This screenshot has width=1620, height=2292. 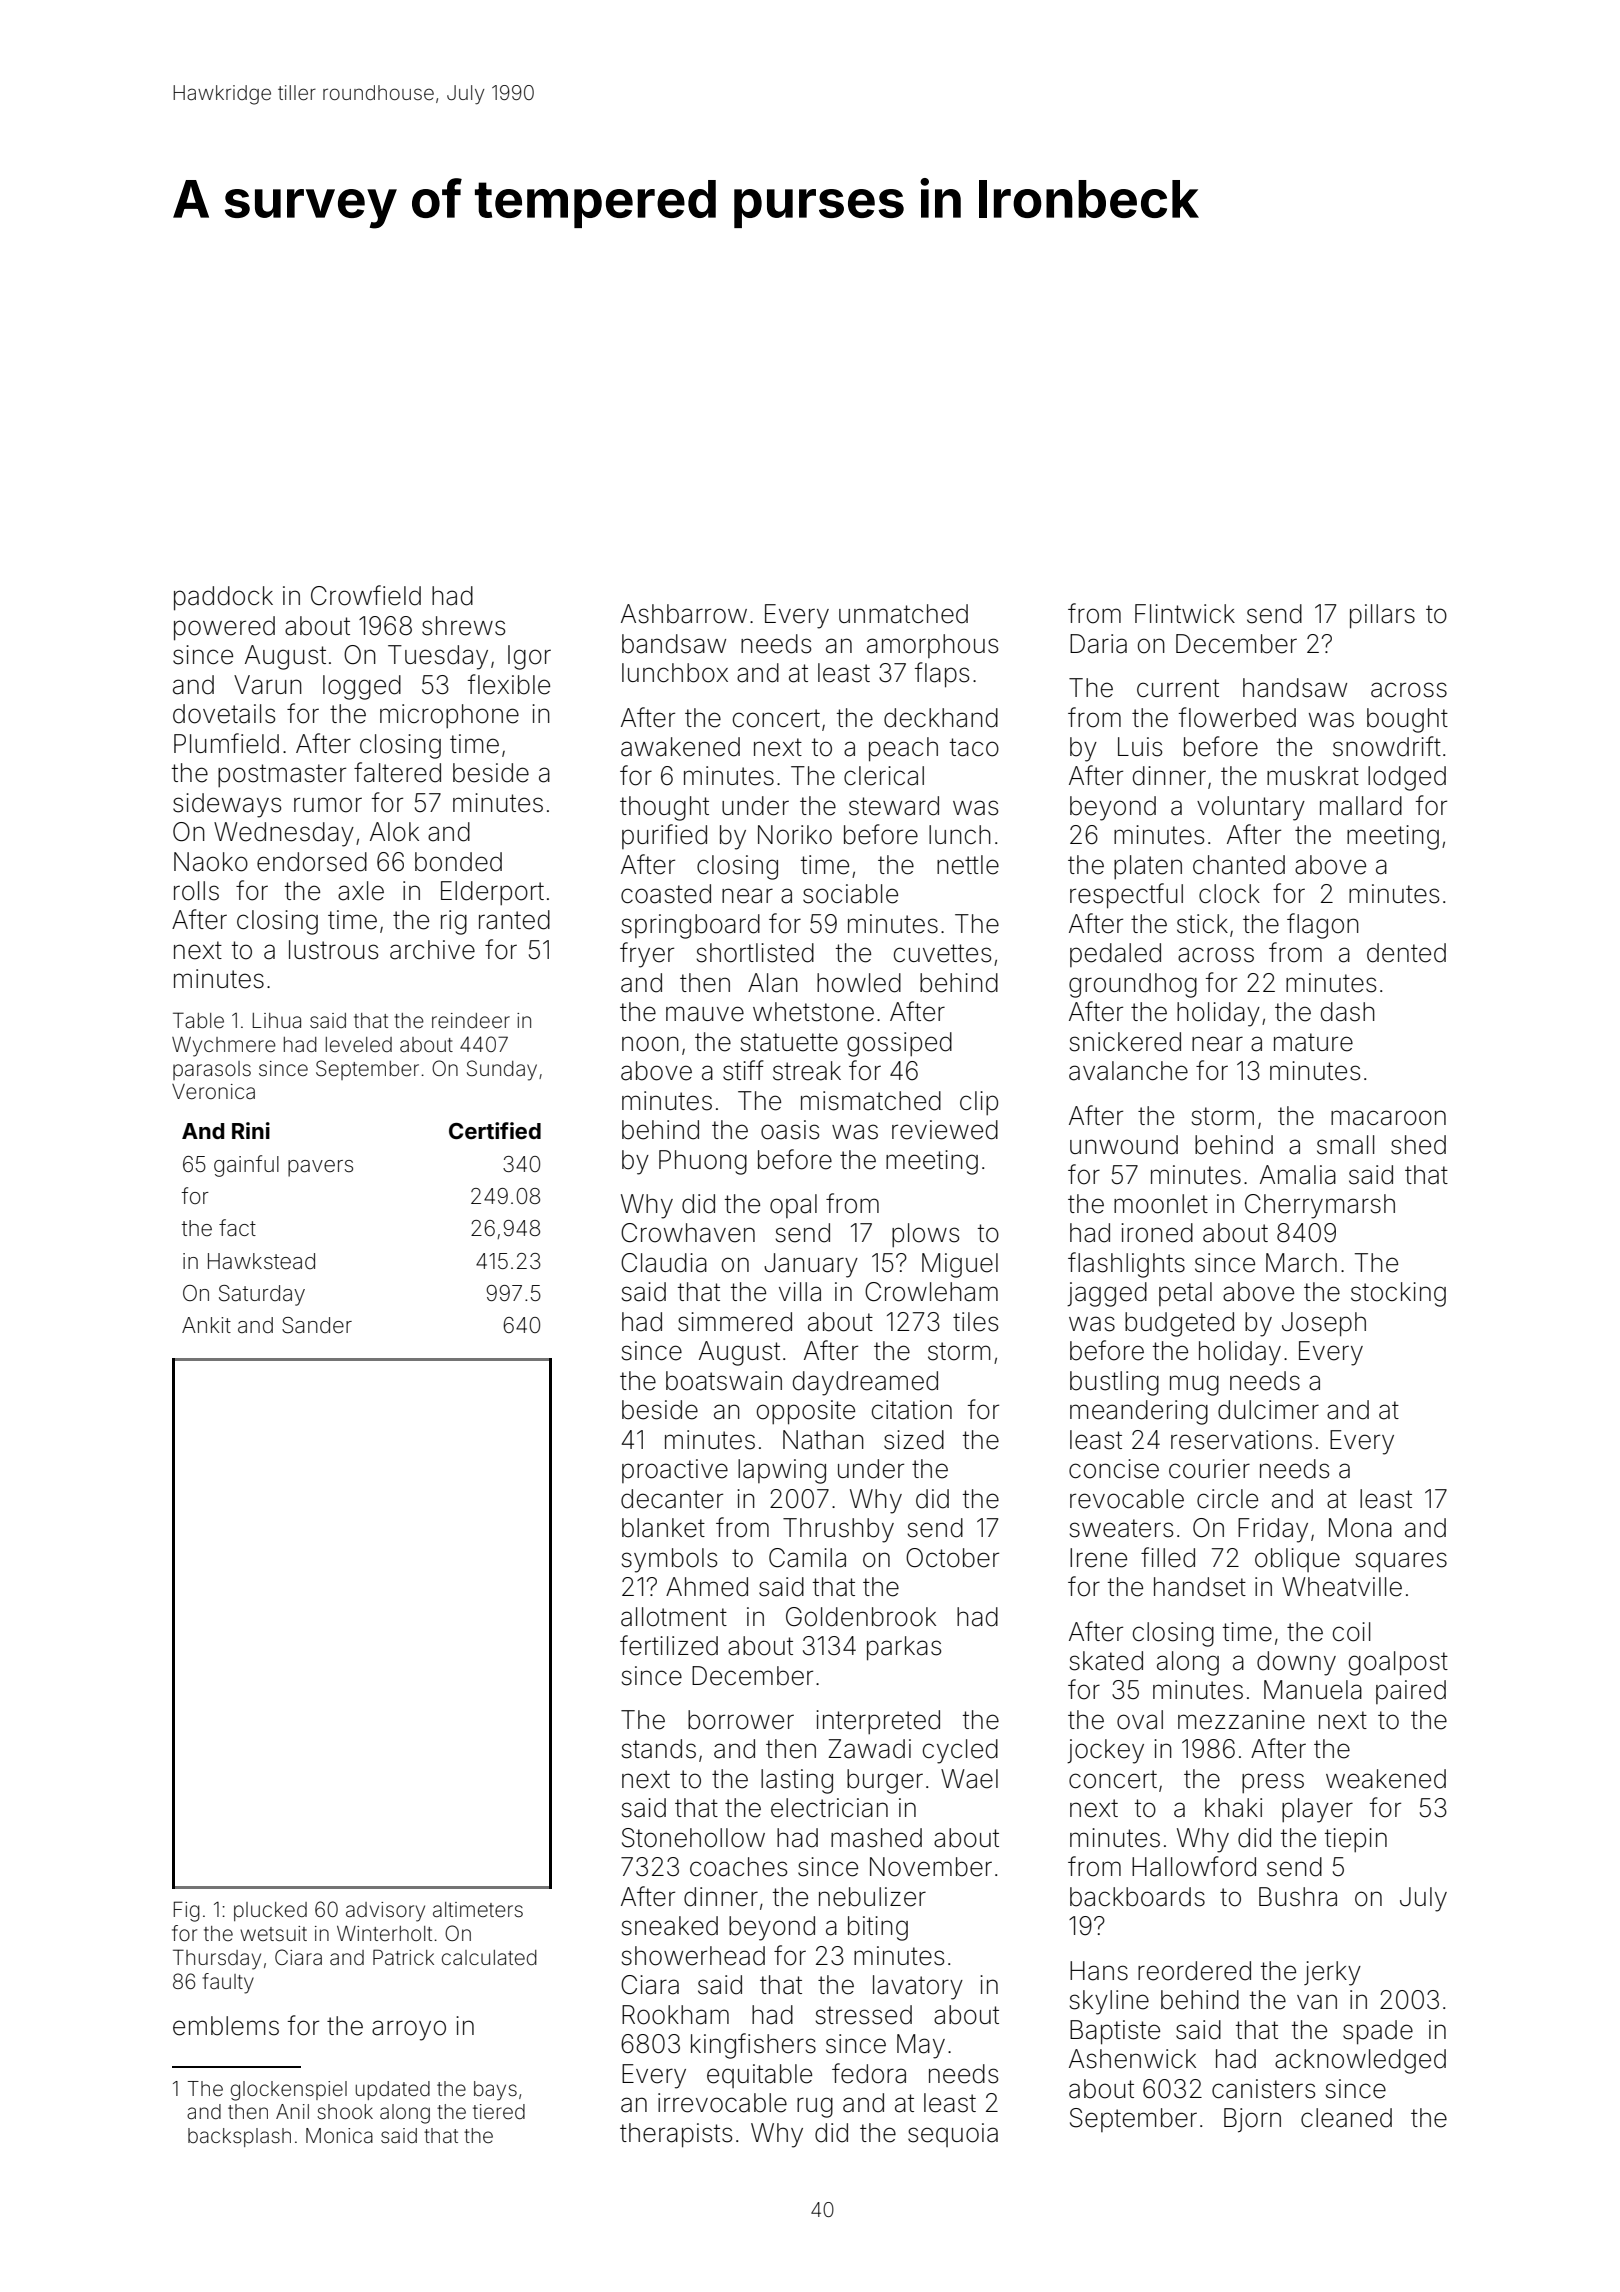 What do you see at coordinates (864, 2015) in the screenshot?
I see `stressed` at bounding box center [864, 2015].
